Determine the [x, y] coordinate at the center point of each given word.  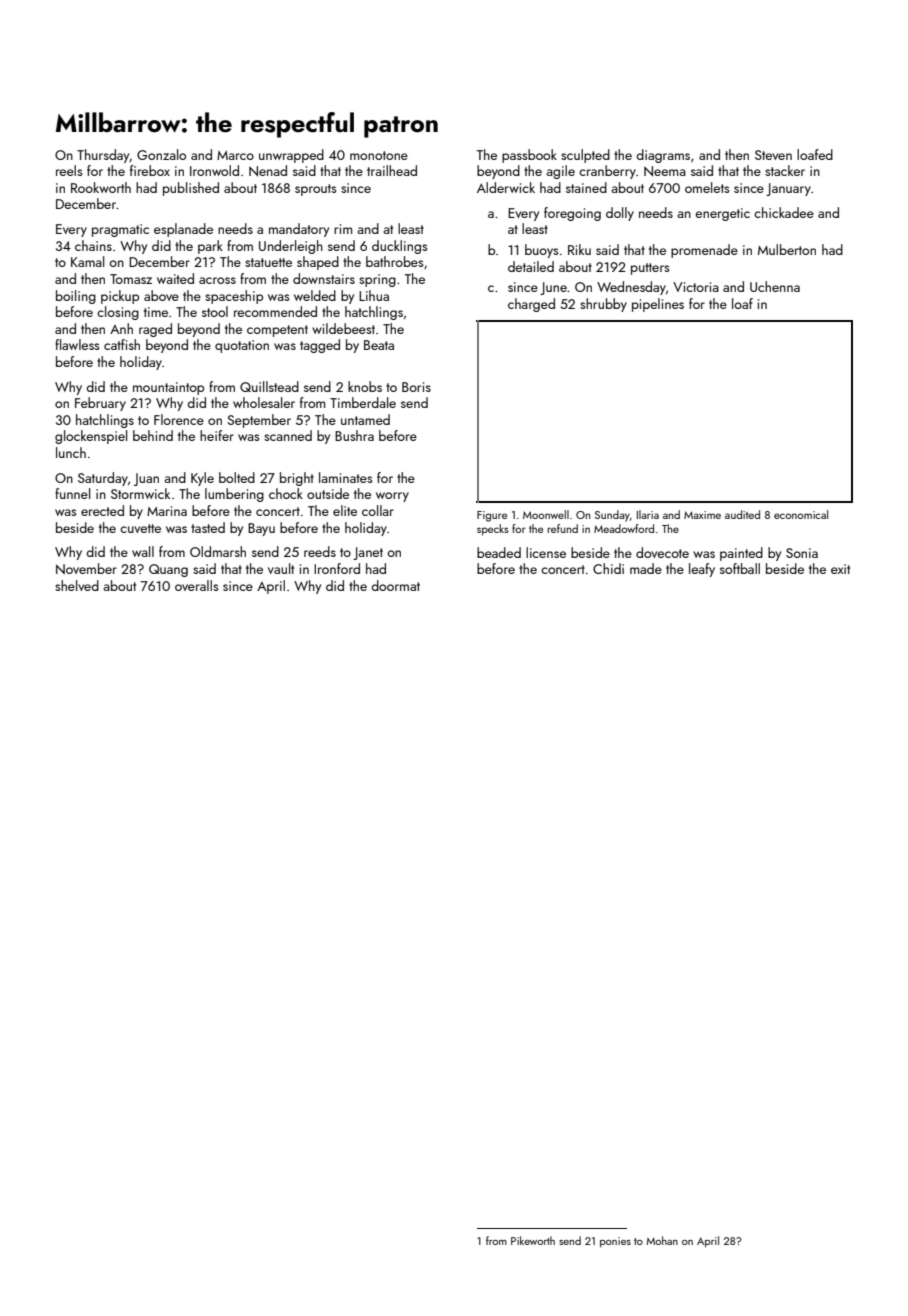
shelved [77, 585]
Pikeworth [533, 1240]
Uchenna [775, 286]
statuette [268, 262]
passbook [529, 156]
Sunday [612, 516]
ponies [615, 1242]
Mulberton [787, 249]
